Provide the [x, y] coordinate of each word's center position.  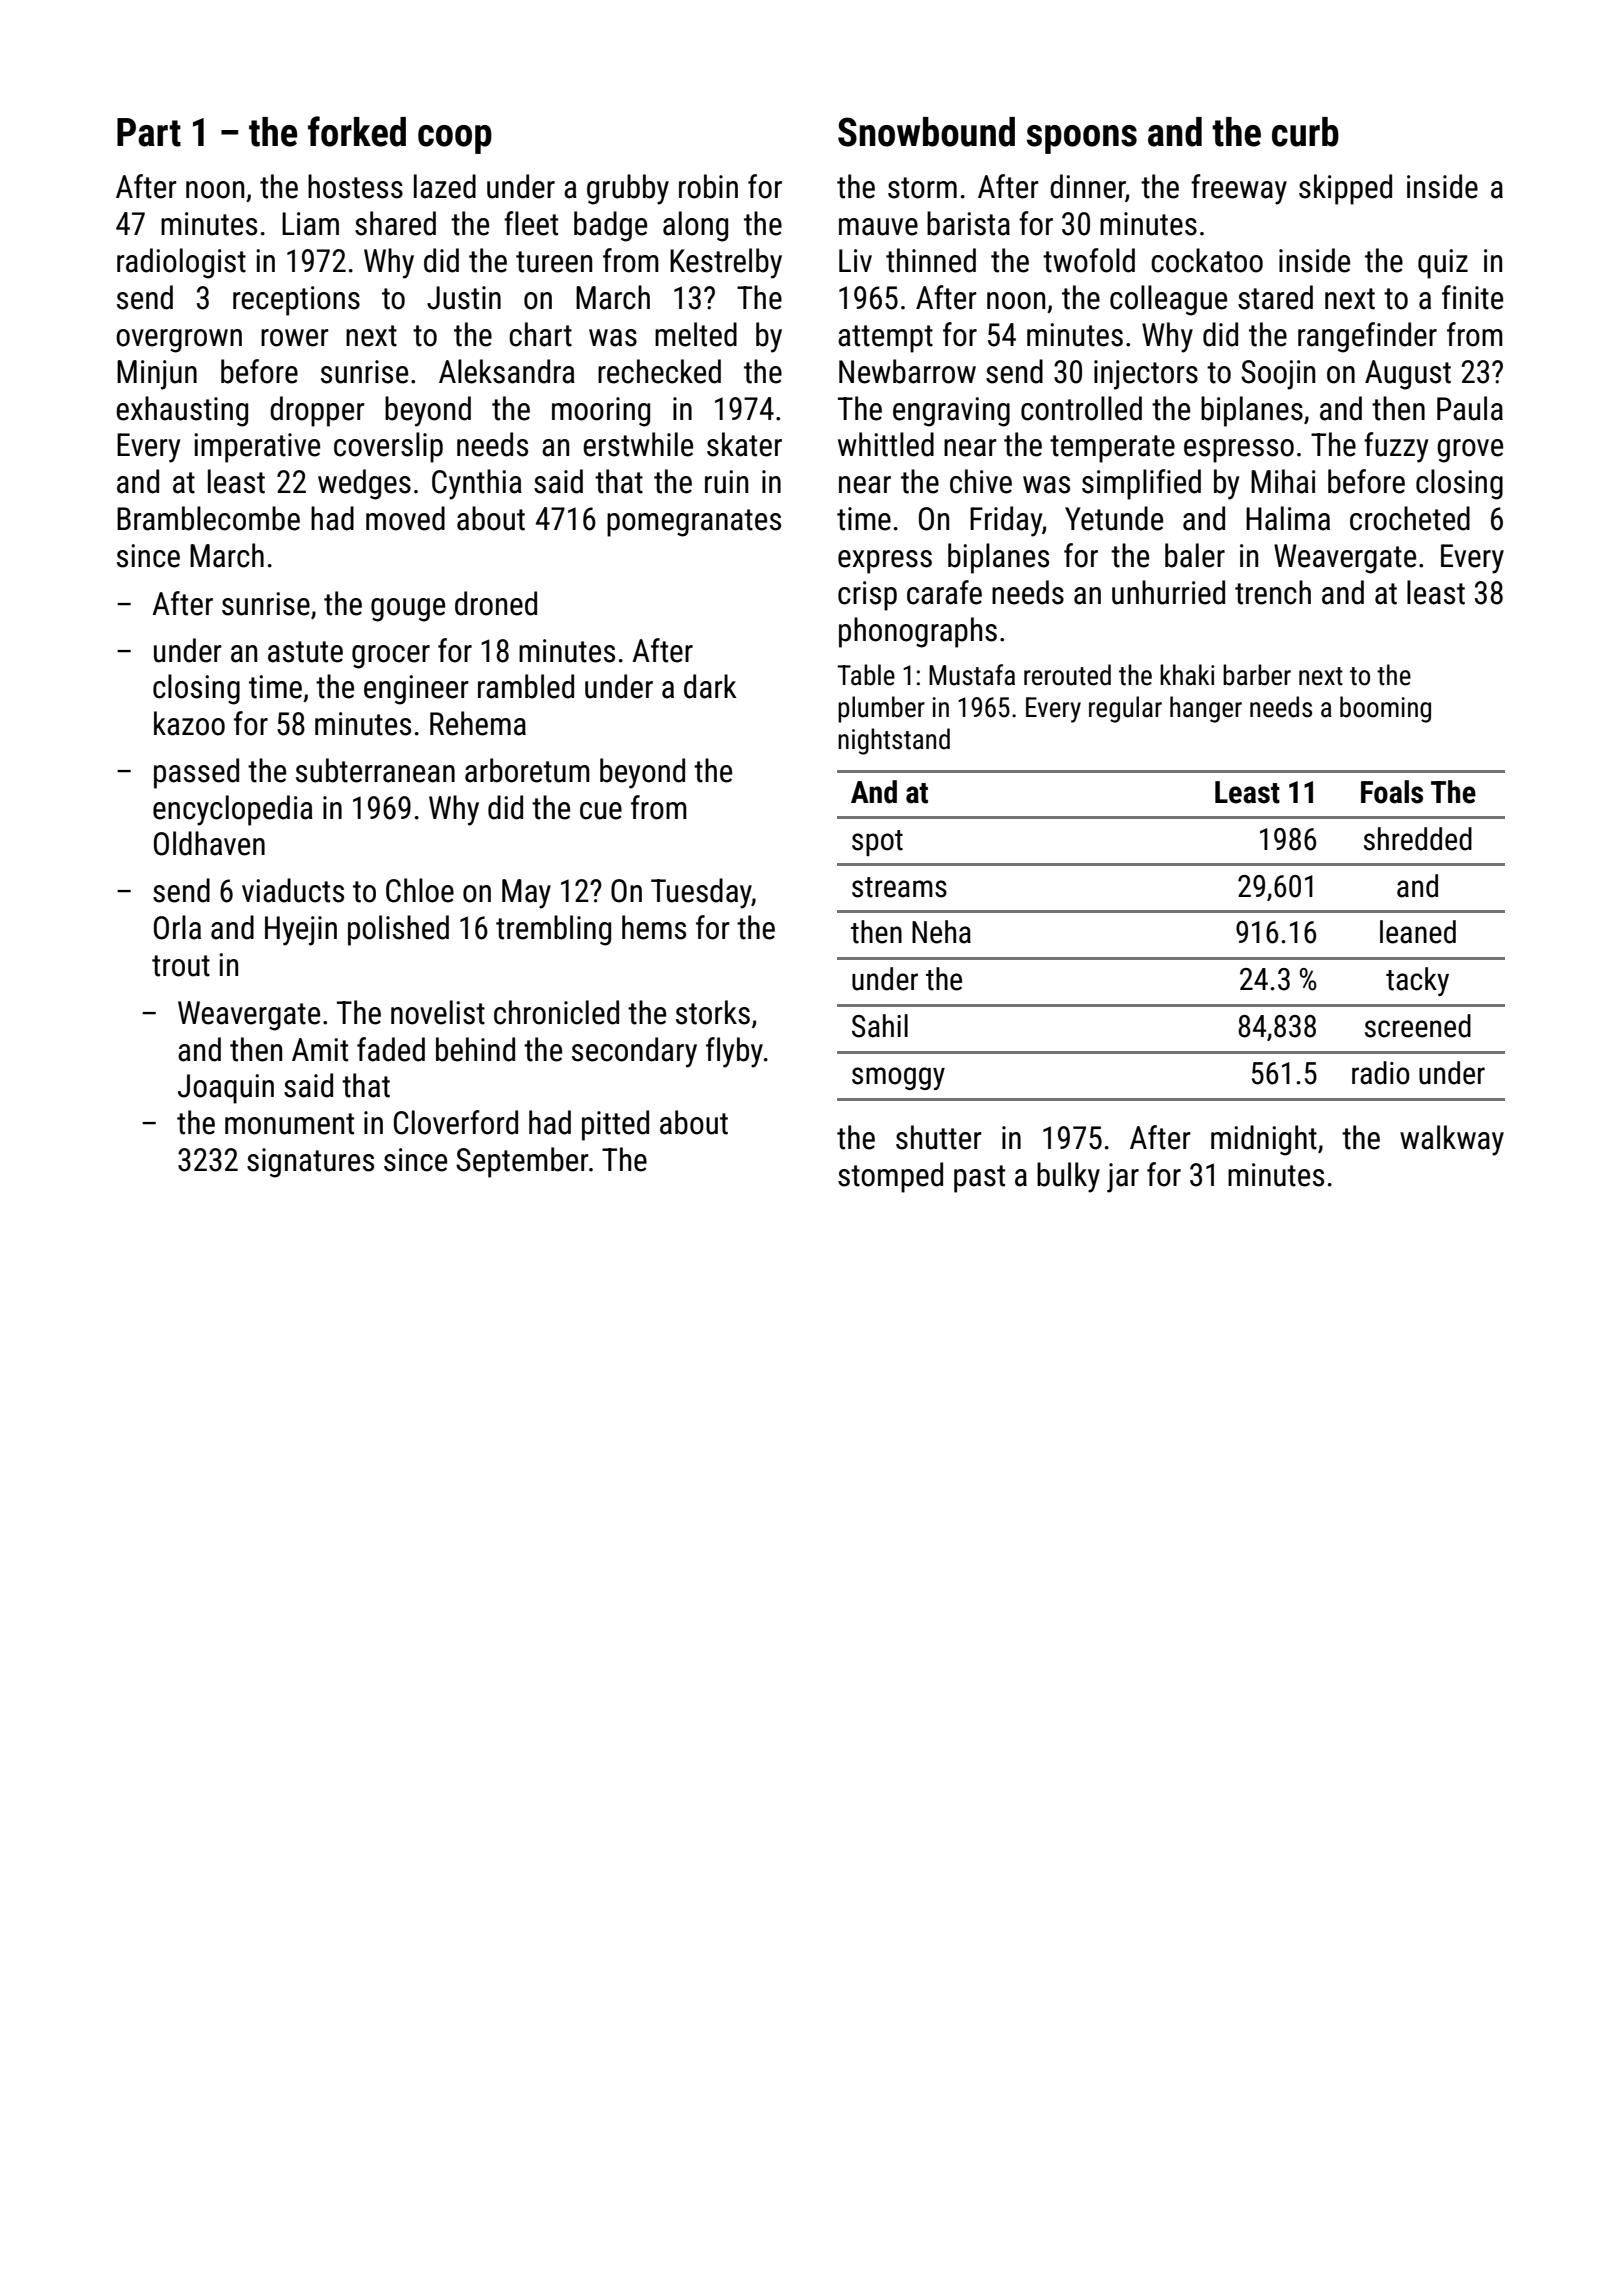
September [522, 1162]
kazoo [189, 723]
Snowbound [926, 132]
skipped [1345, 189]
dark [710, 686]
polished [398, 930]
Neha [941, 932]
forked [357, 131]
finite [1472, 297]
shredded [1418, 839]
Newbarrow [907, 371]
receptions [296, 301]
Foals [1392, 792]
